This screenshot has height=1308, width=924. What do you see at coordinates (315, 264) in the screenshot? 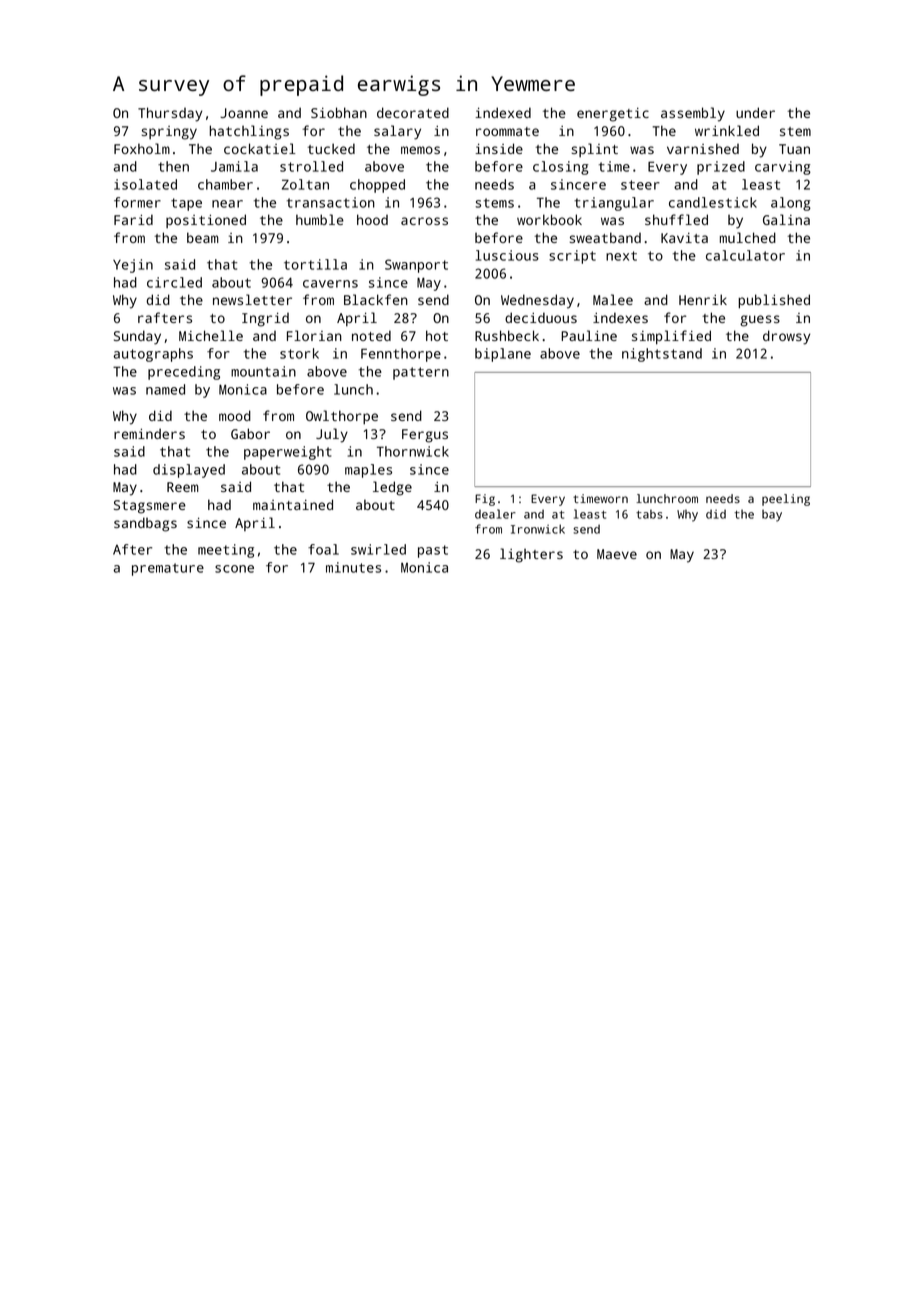
I see `tortilla` at bounding box center [315, 264].
